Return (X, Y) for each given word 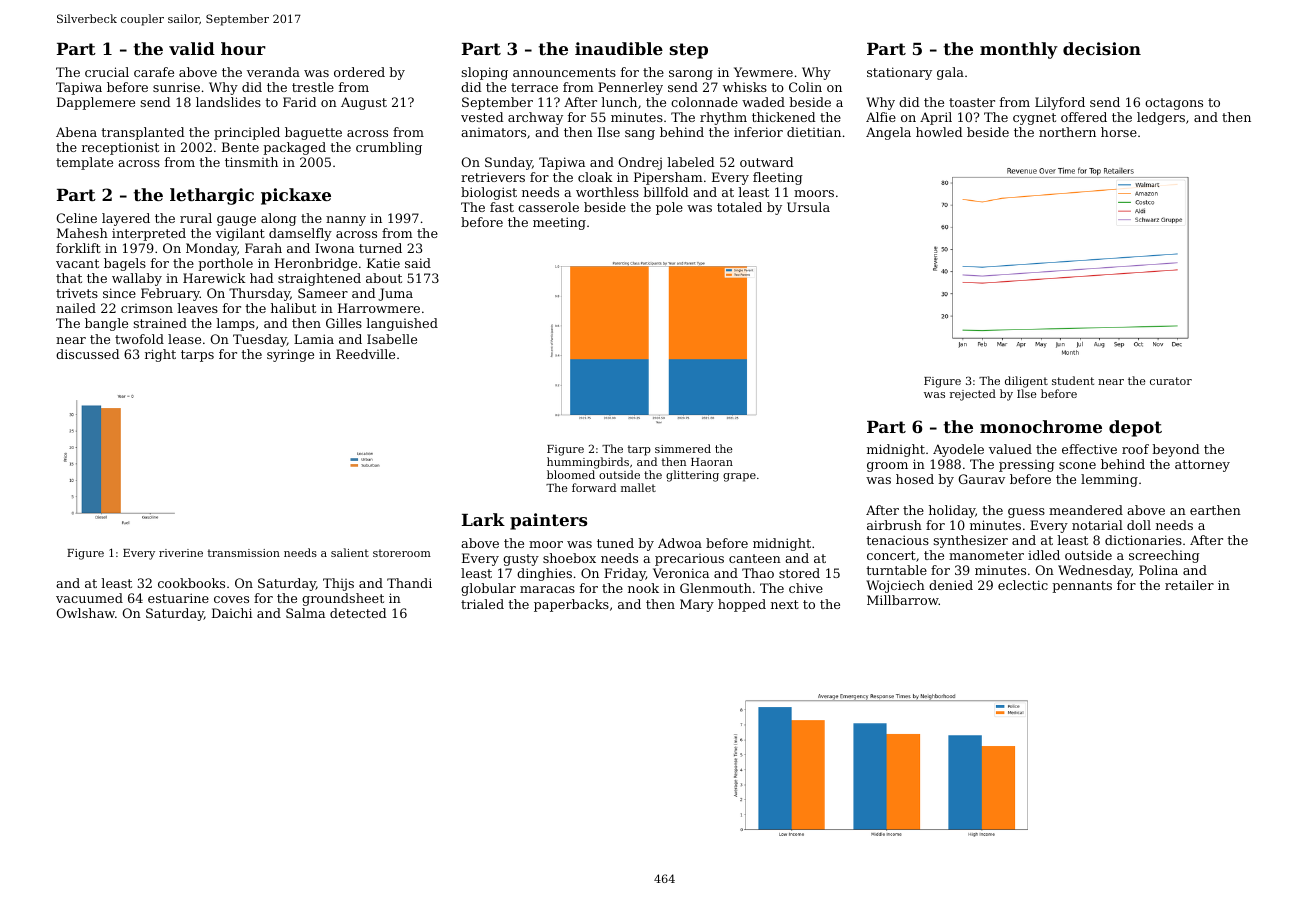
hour (243, 48)
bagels (125, 264)
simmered (683, 448)
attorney (1202, 466)
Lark (483, 519)
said (418, 263)
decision (1102, 48)
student (1073, 380)
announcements (564, 72)
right (160, 355)
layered (126, 219)
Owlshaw (86, 613)
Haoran (712, 462)
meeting (559, 223)
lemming (1109, 480)
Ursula (808, 207)
